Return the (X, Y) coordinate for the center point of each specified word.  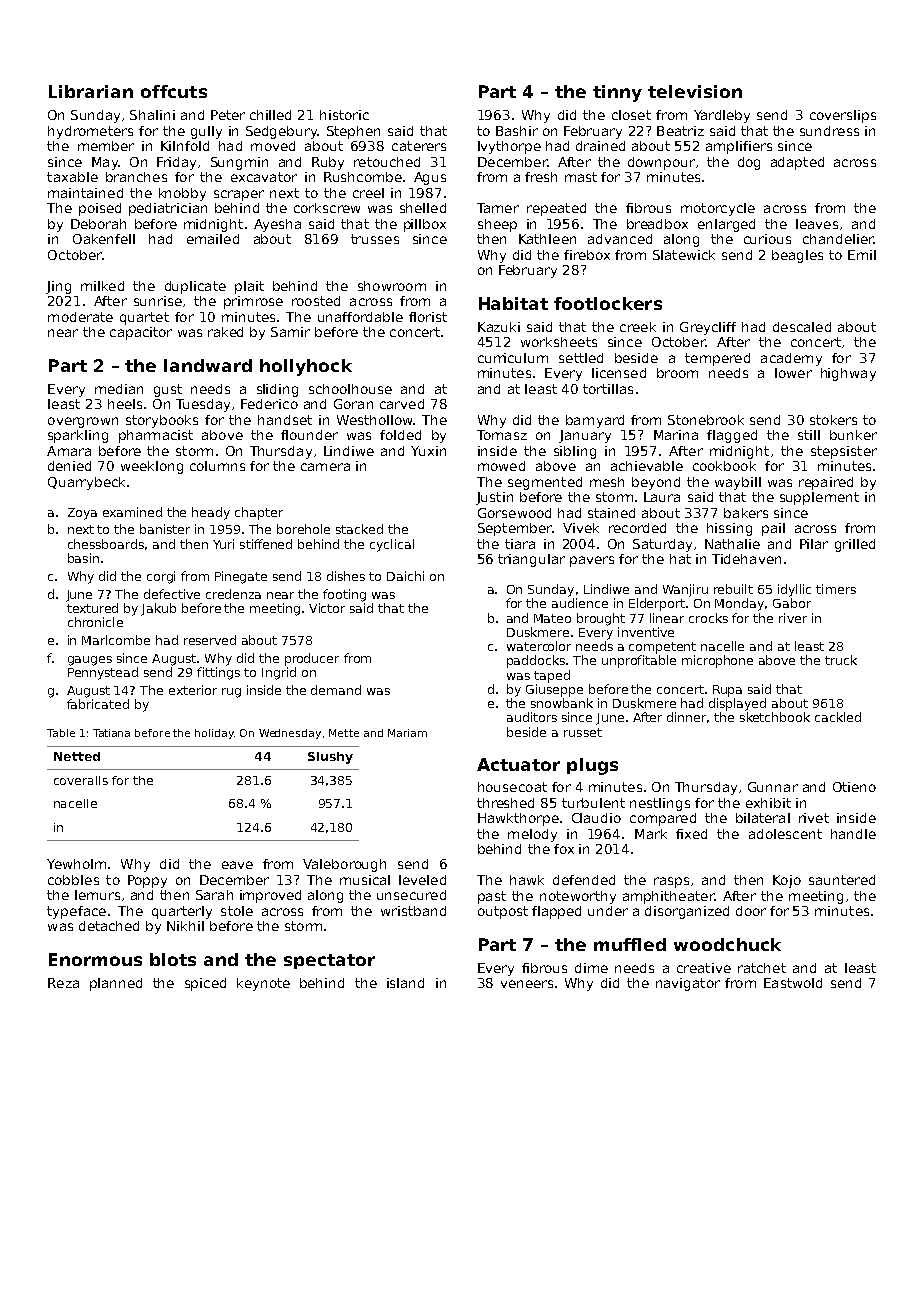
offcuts (174, 91)
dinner (686, 717)
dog (749, 163)
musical (365, 880)
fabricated (98, 704)
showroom (392, 286)
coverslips (843, 116)
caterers (419, 146)
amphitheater (668, 897)
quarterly (182, 912)
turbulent (593, 803)
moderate (80, 317)
